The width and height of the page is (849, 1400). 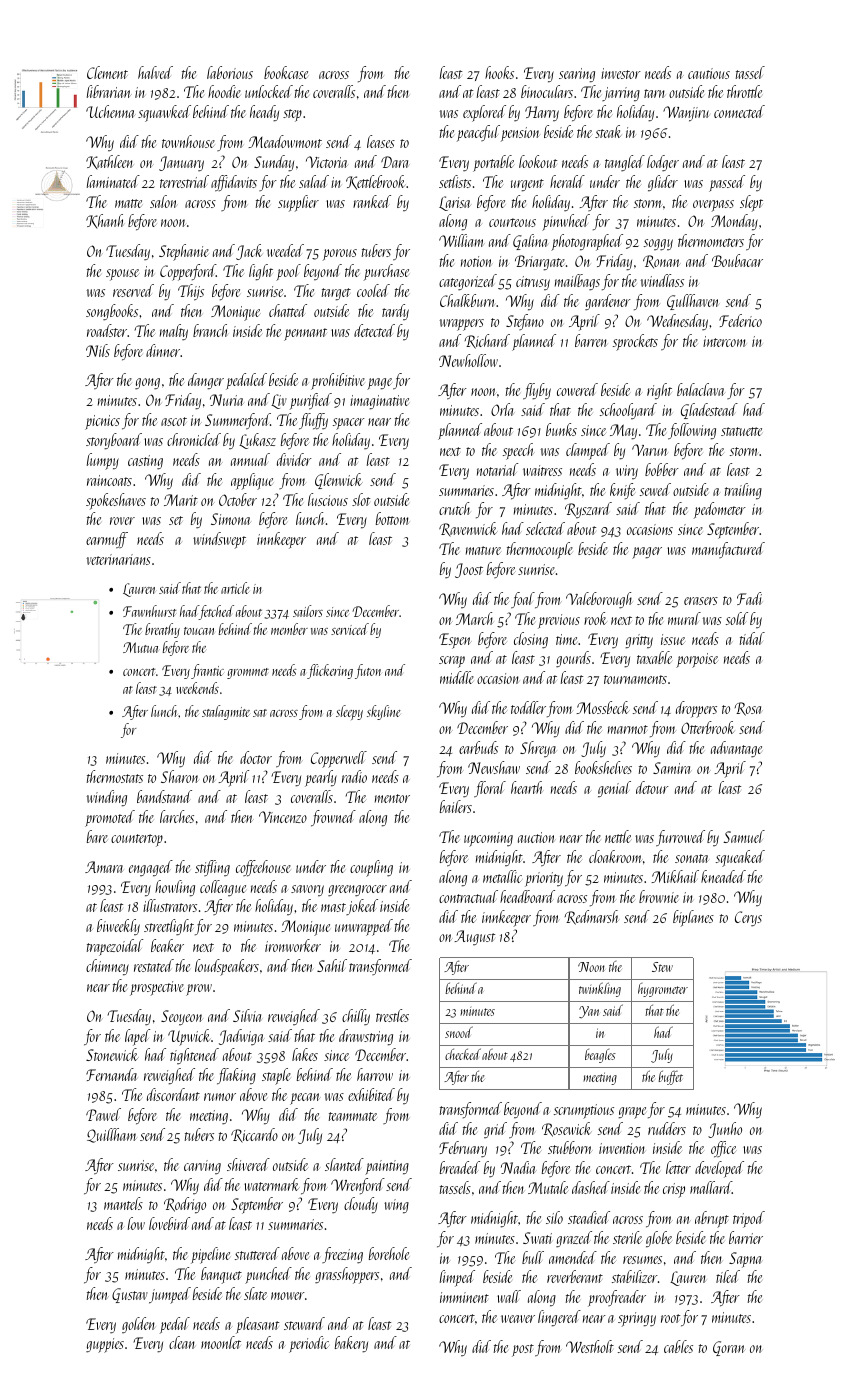 I want to click on Lukasz, so click(x=257, y=441).
